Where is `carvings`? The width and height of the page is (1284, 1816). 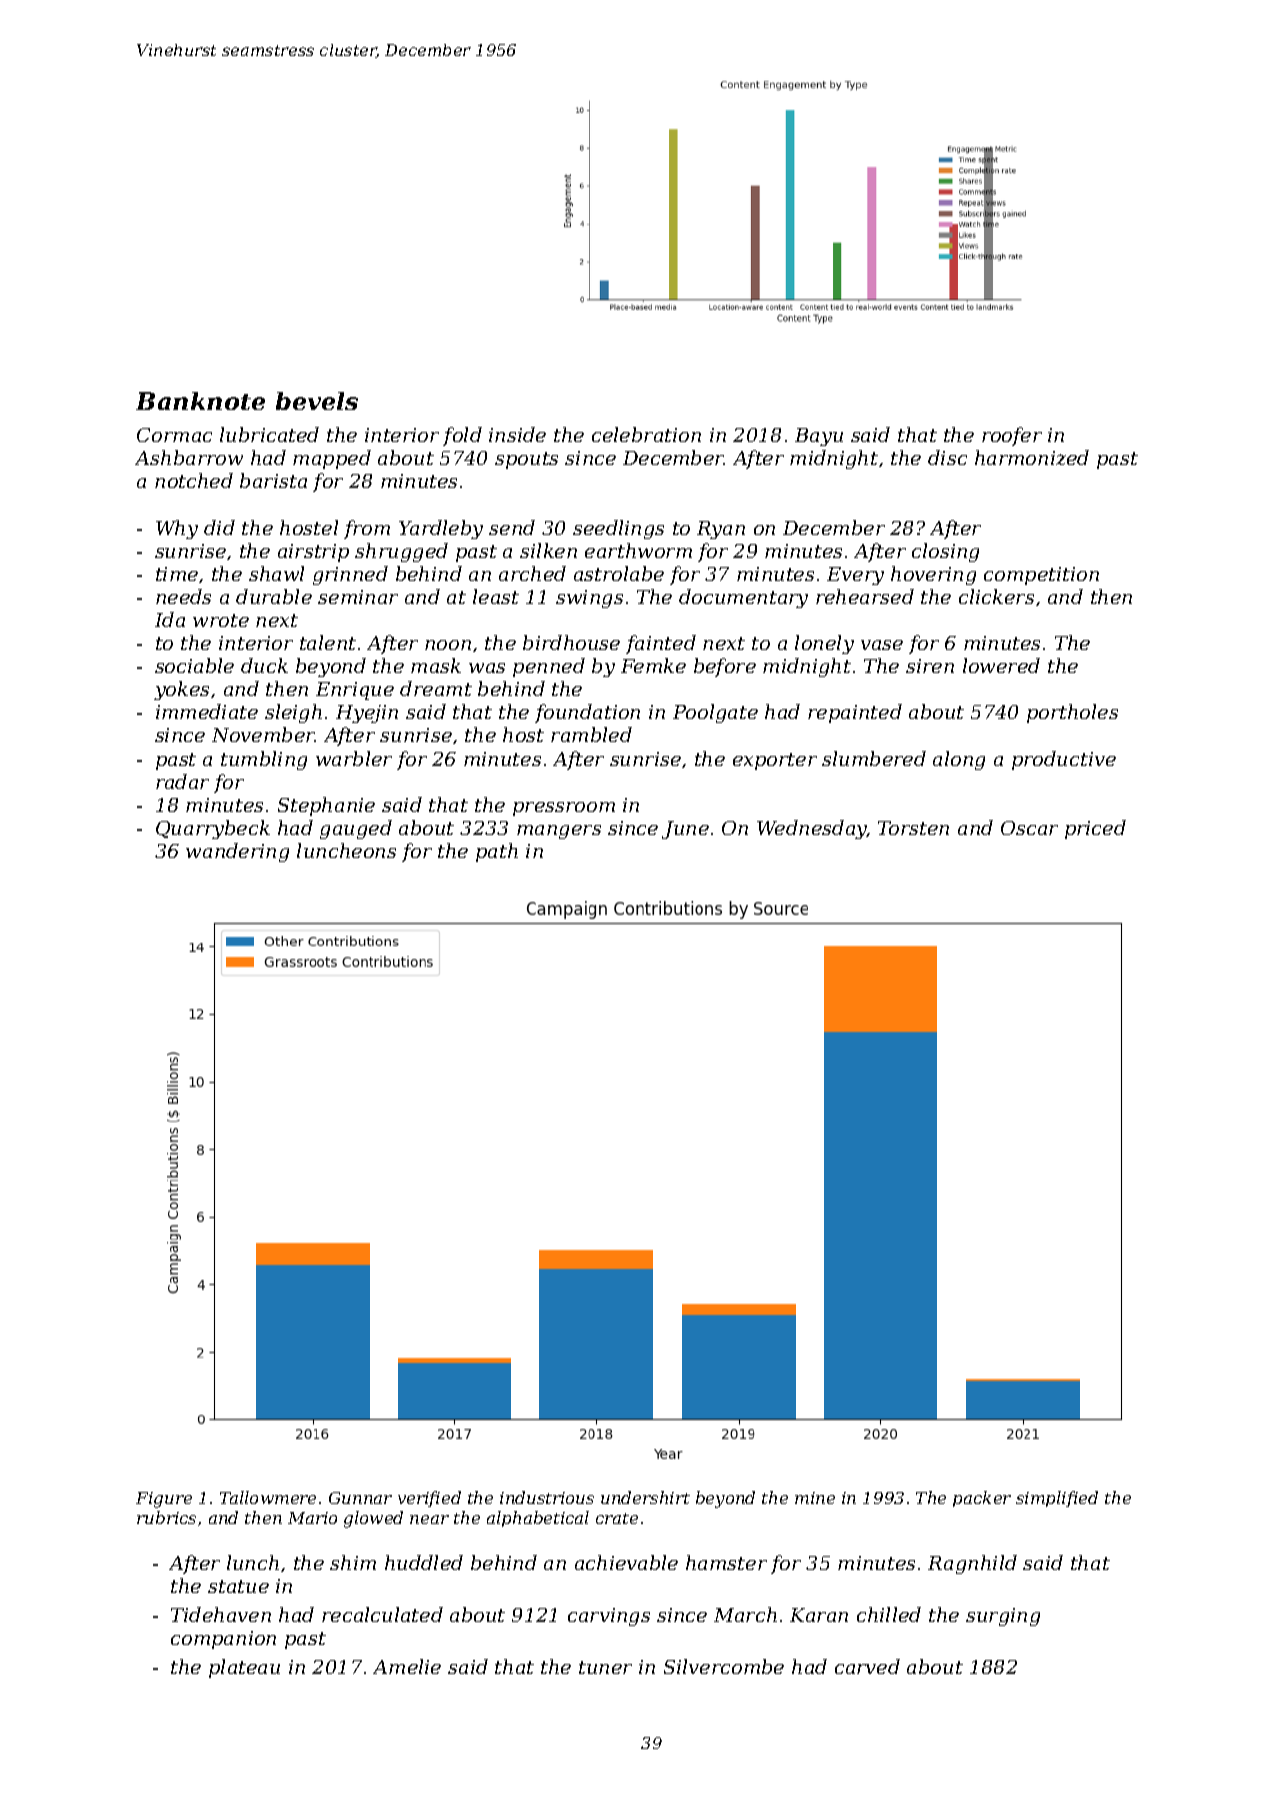
carvings is located at coordinates (609, 1617).
